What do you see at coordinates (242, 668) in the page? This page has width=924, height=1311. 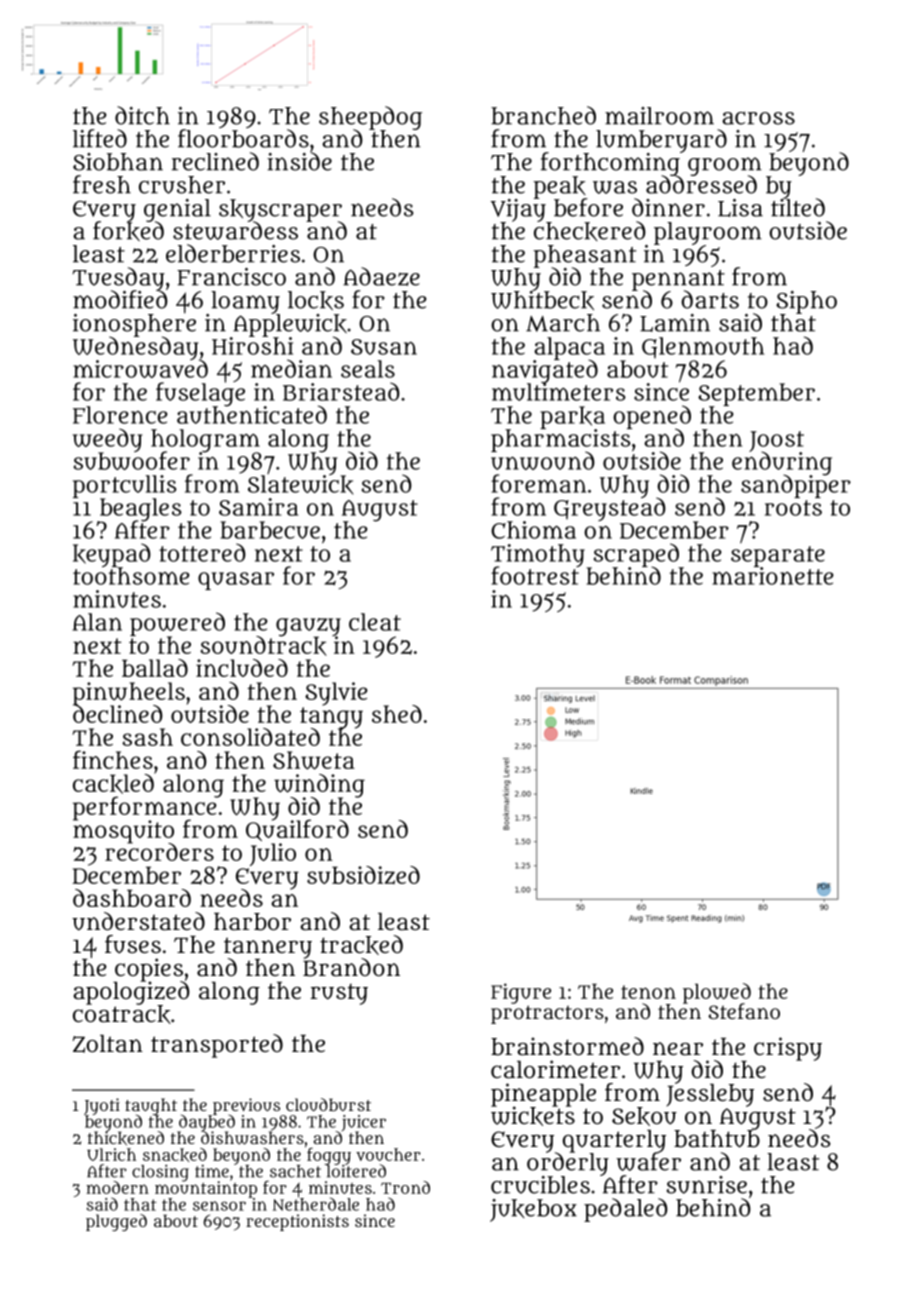 I see `included` at bounding box center [242, 668].
